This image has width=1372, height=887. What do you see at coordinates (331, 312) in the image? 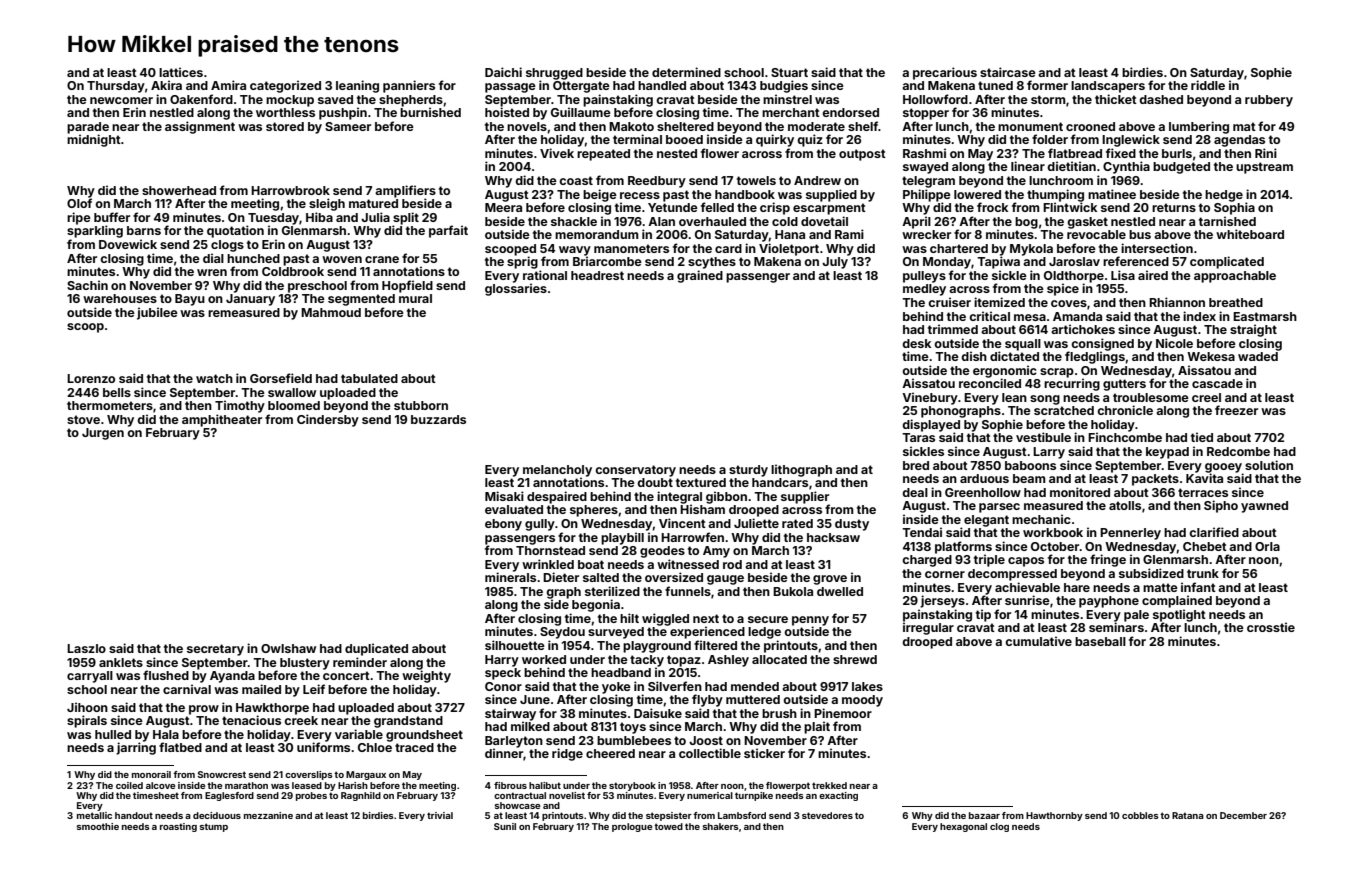
I see `Mahmoud` at bounding box center [331, 312].
